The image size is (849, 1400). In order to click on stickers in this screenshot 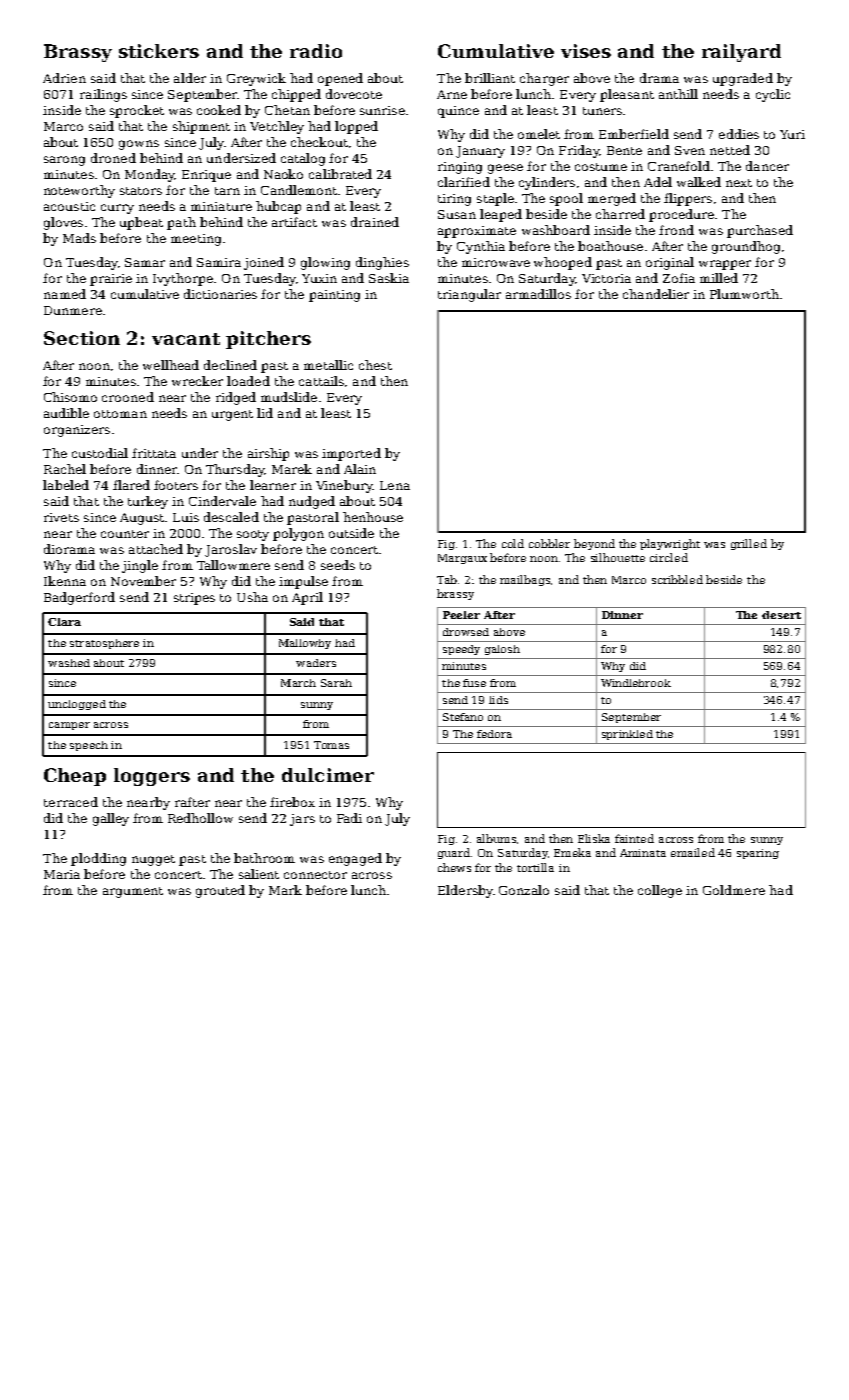, I will do `click(159, 51)`.
